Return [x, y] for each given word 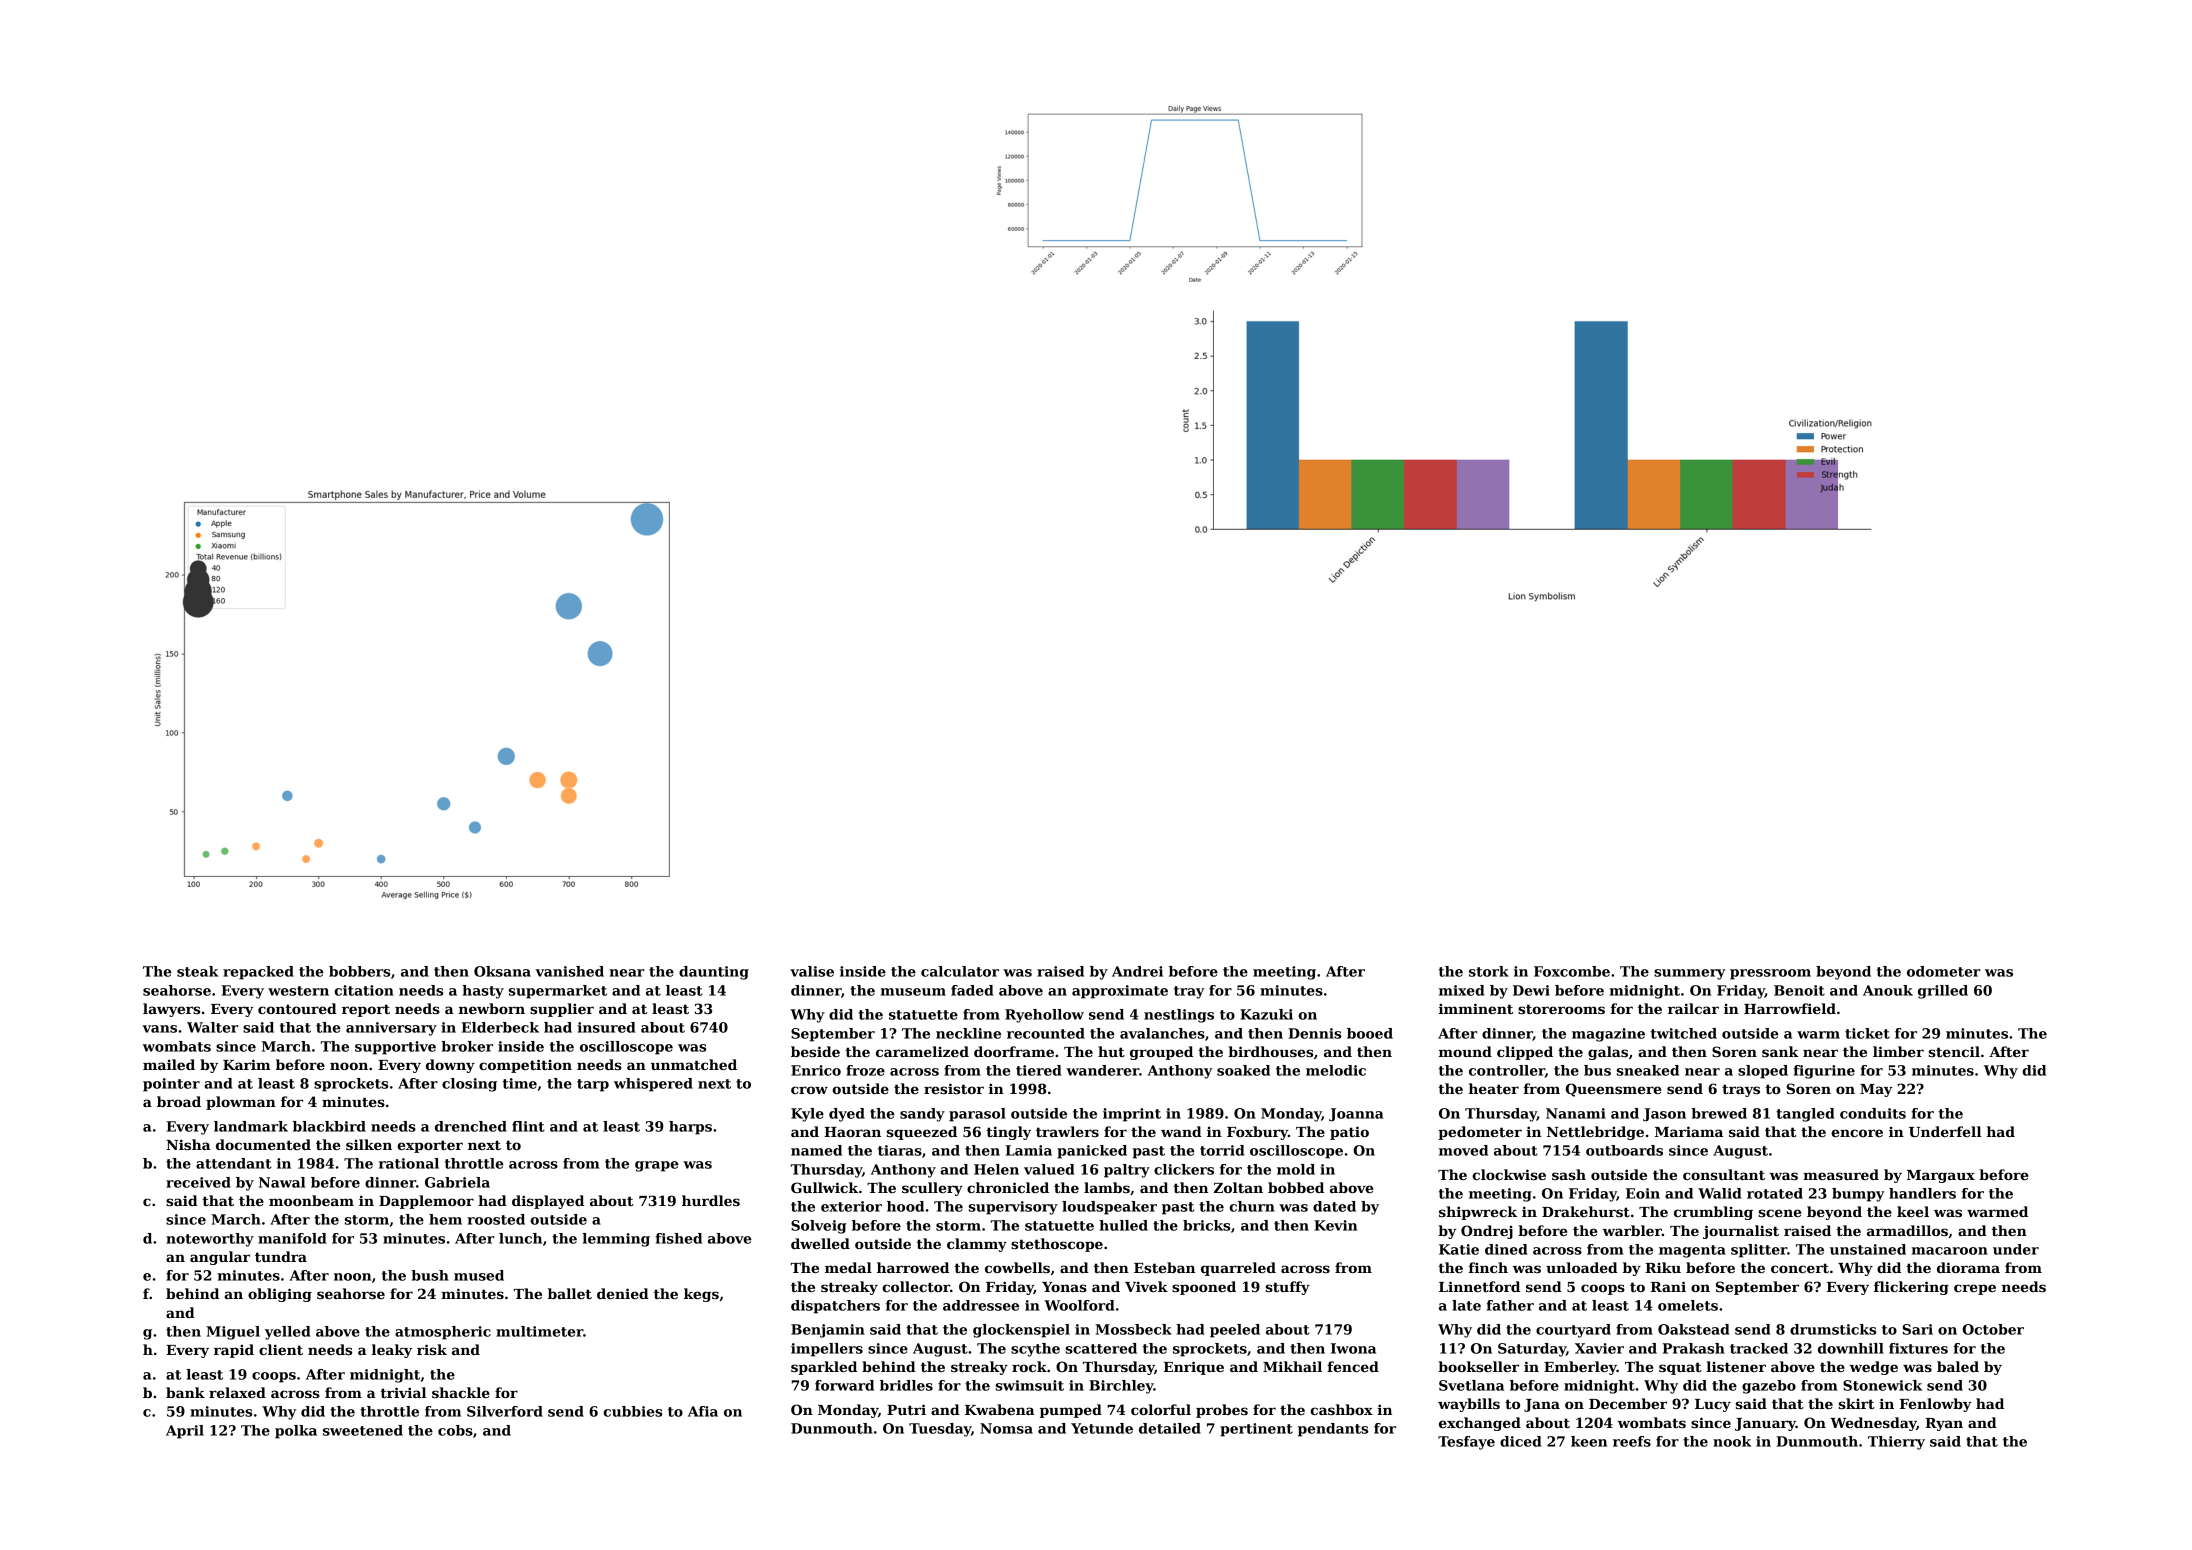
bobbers [359, 971]
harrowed [913, 1267]
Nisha [188, 1144]
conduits [1873, 1113]
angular [220, 1258]
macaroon [1950, 1251]
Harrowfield [1790, 1008]
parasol [977, 1115]
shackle [461, 1392]
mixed [1462, 990]
